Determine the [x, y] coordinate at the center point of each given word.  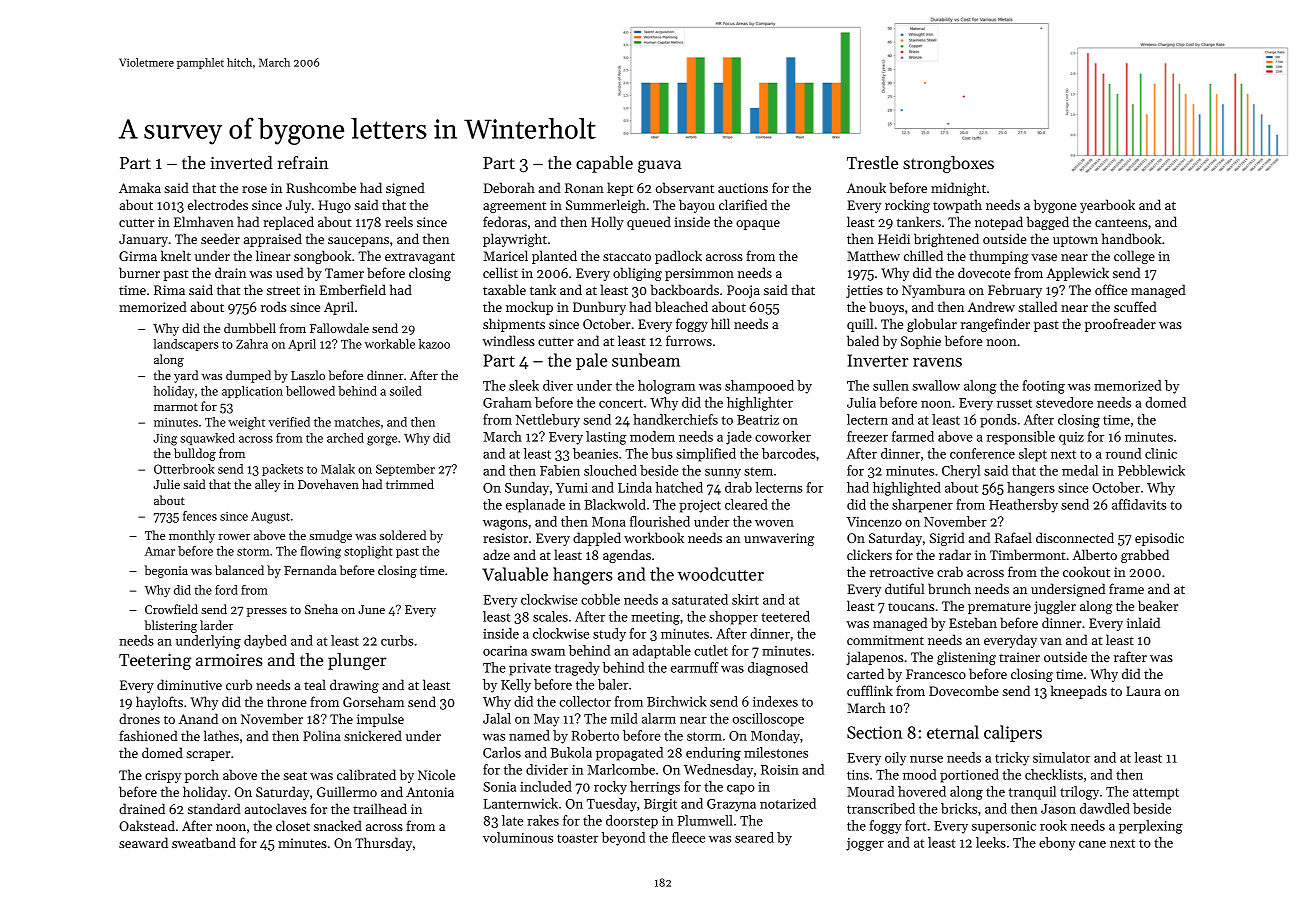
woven [774, 523]
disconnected [1075, 537]
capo [741, 790]
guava [659, 166]
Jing [165, 439]
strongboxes [948, 164]
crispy [163, 776]
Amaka [140, 187]
